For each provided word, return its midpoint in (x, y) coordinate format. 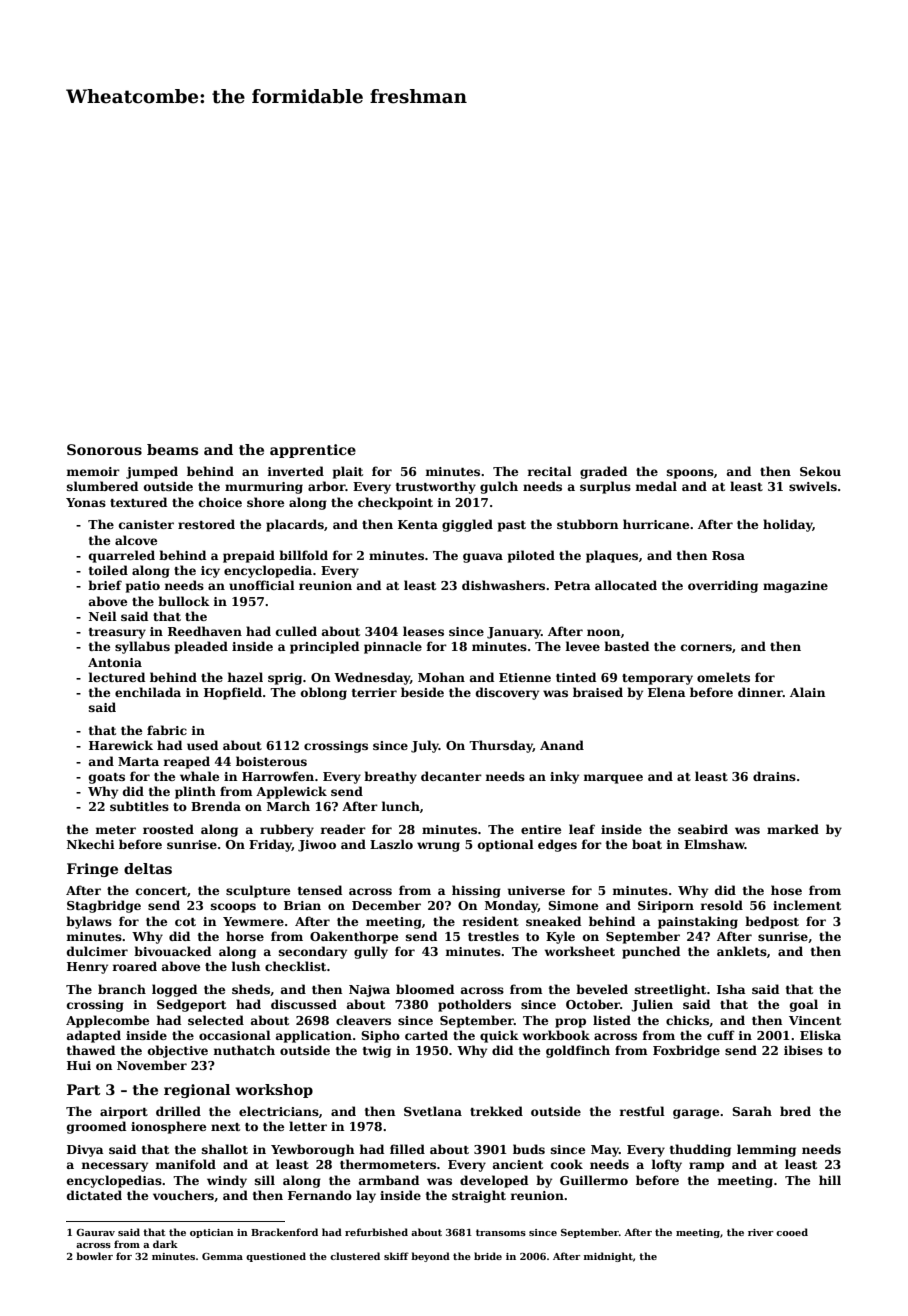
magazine (795, 587)
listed (612, 1020)
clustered (355, 1256)
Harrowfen (278, 776)
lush (246, 966)
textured (138, 502)
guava (483, 558)
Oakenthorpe (354, 937)
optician (212, 1233)
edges (557, 845)
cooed (792, 1232)
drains (774, 776)
